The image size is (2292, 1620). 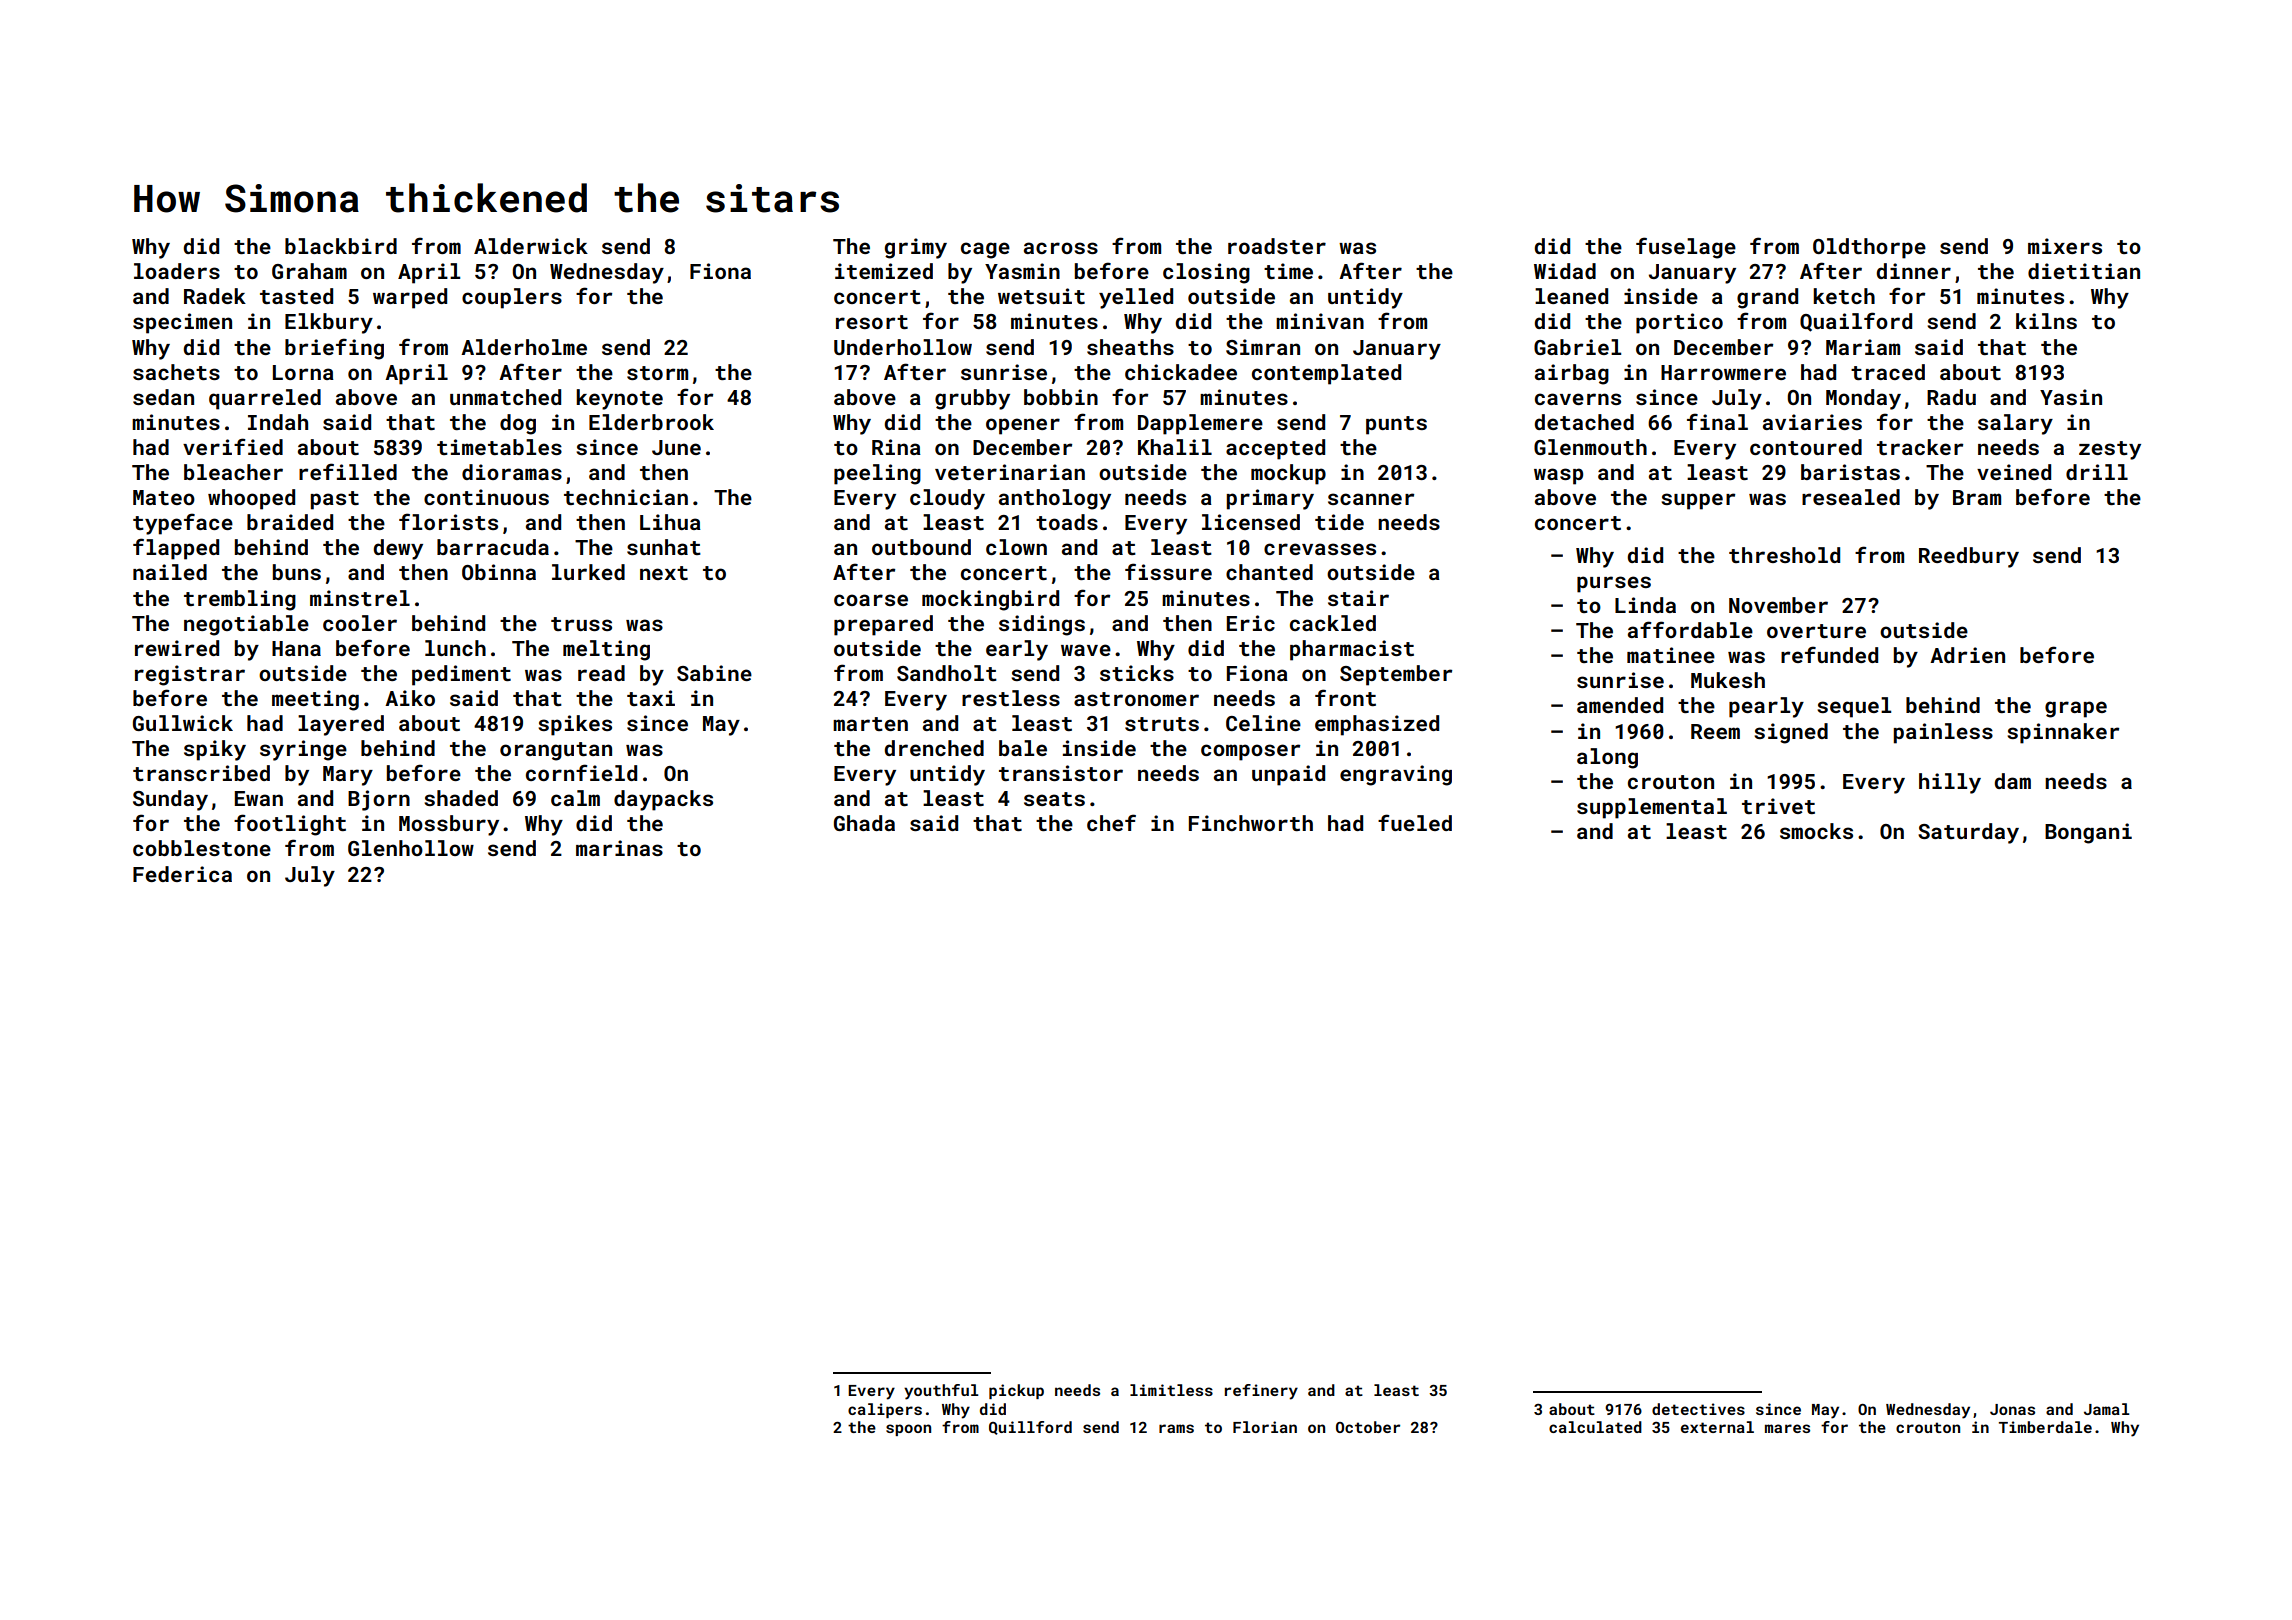 What do you see at coordinates (916, 248) in the page?
I see `grimy` at bounding box center [916, 248].
